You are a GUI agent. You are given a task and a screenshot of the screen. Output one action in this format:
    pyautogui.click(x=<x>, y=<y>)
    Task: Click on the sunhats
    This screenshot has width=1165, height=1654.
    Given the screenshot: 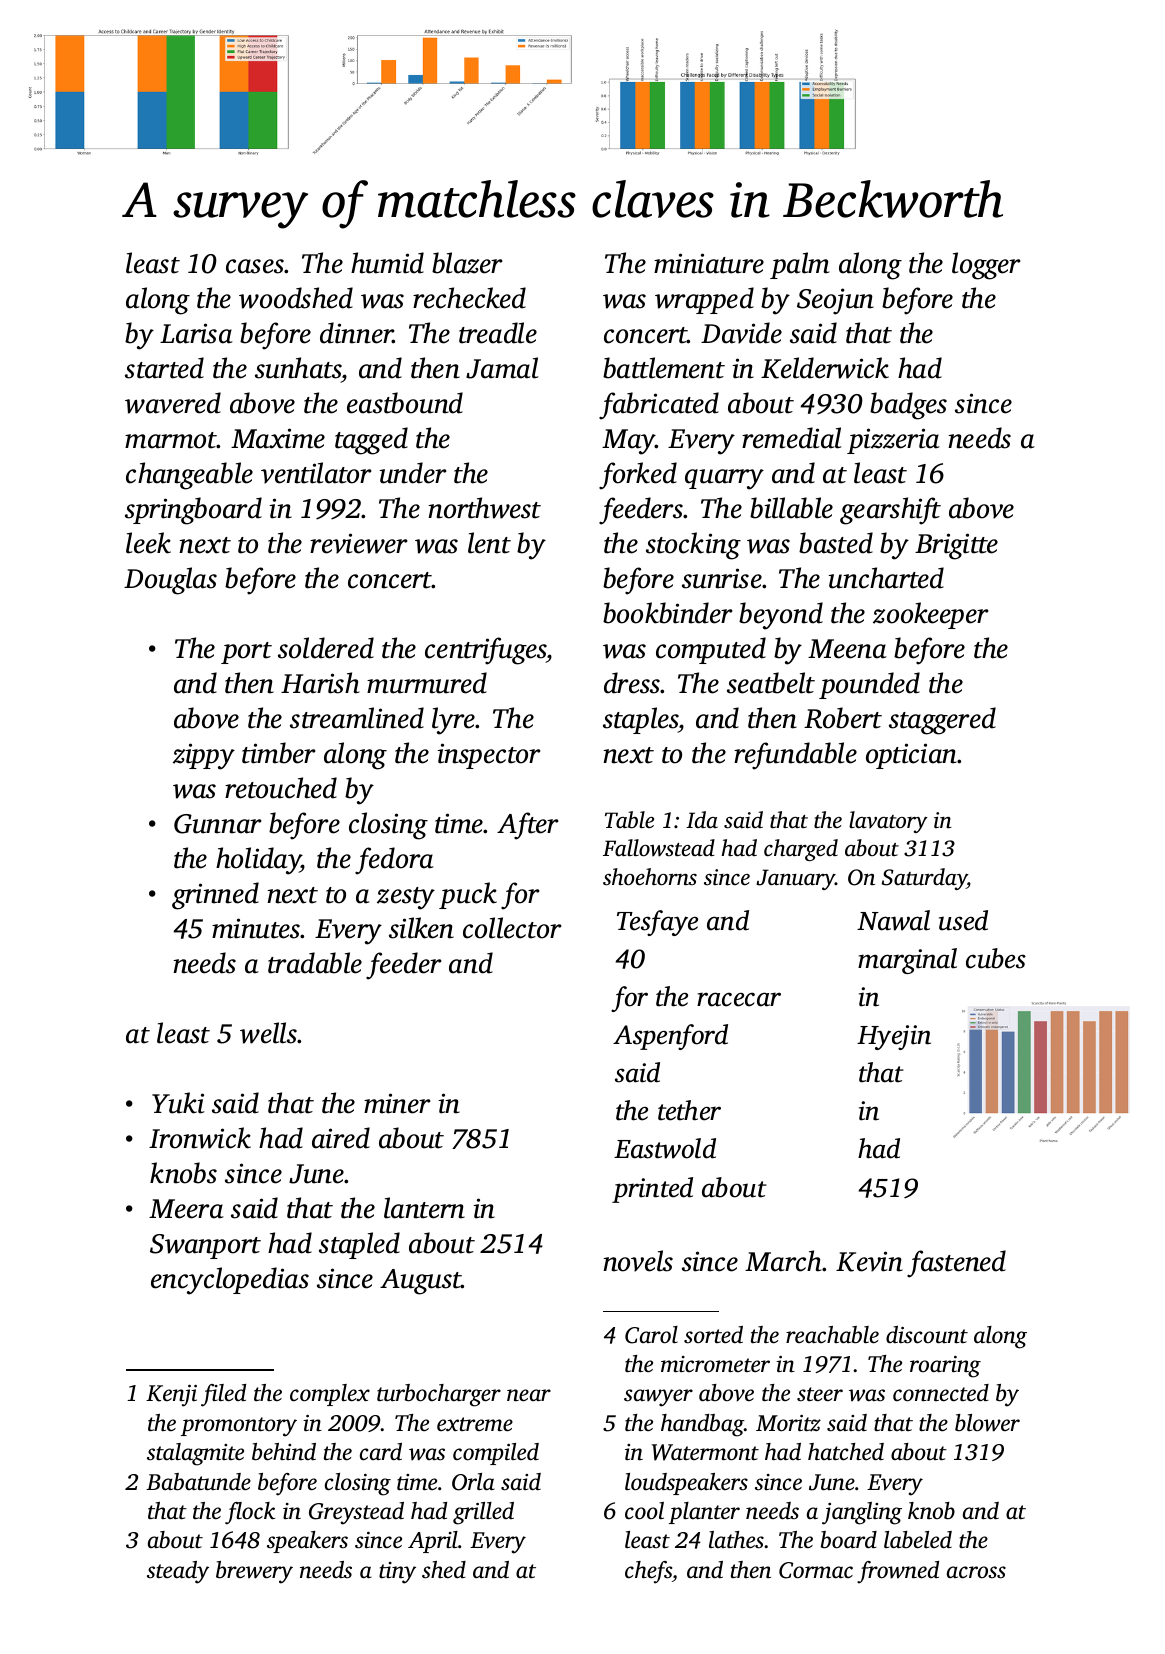 What is the action you would take?
    pyautogui.click(x=298, y=368)
